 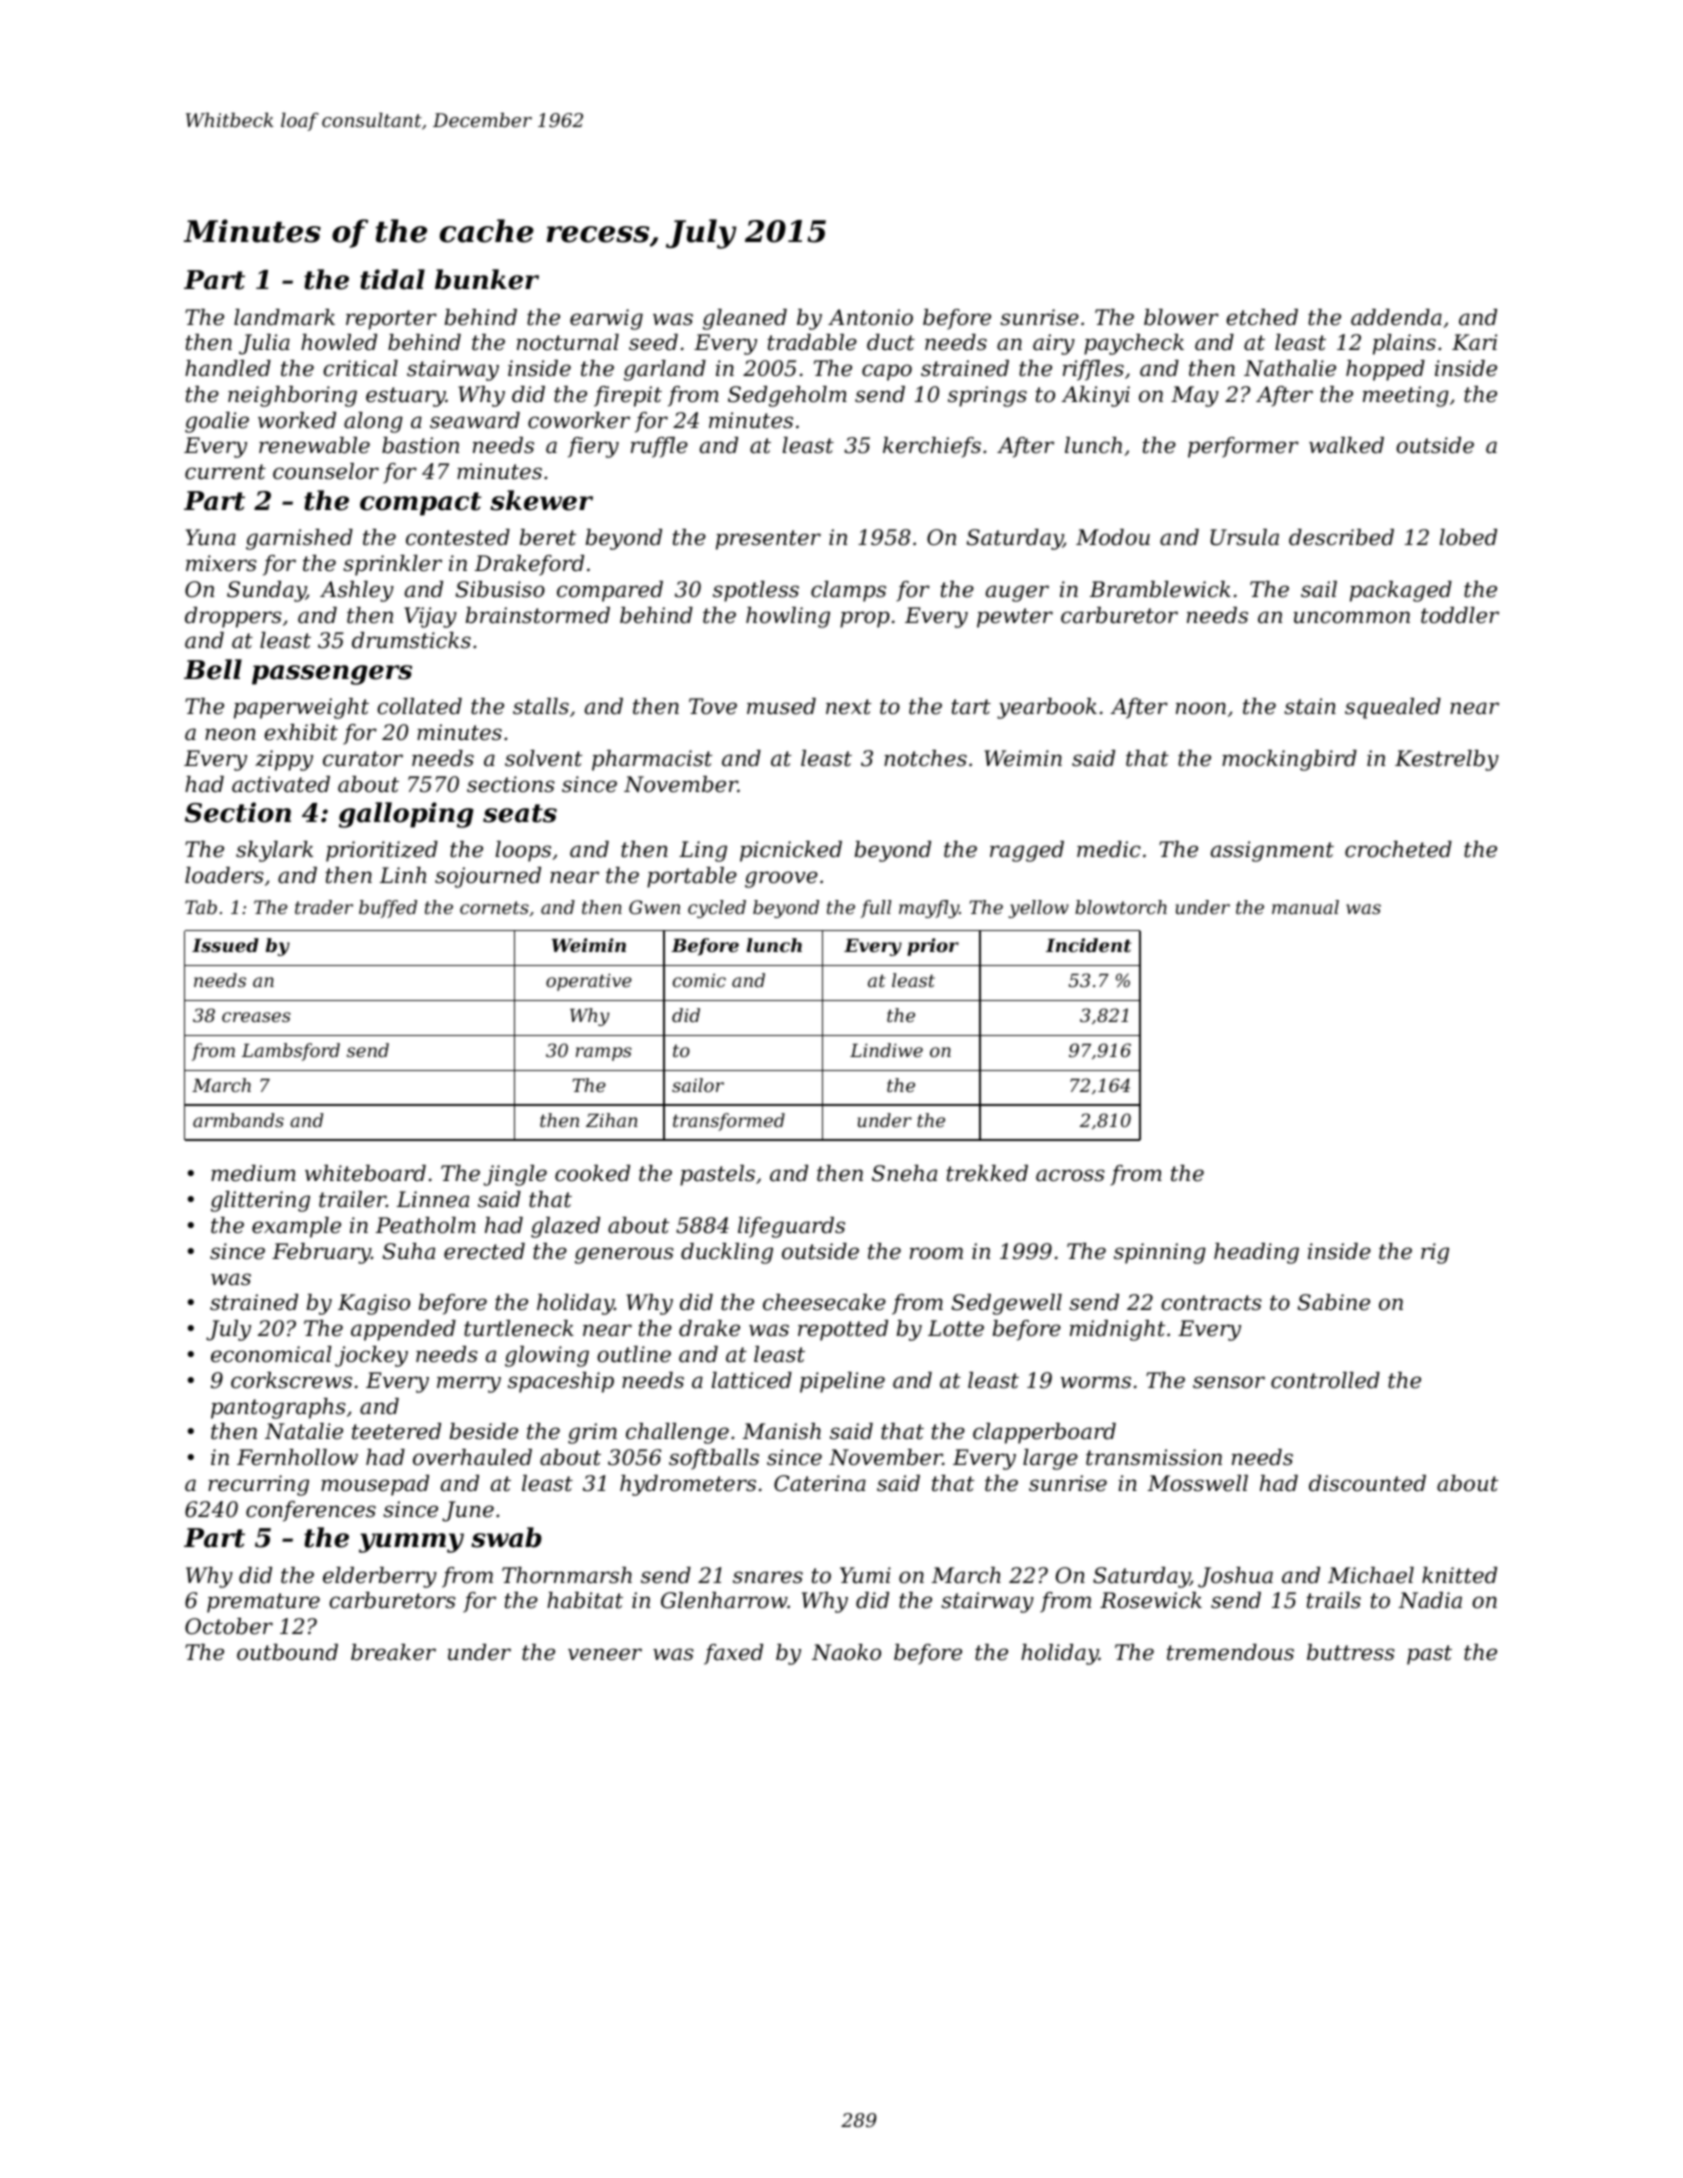 I want to click on collated, so click(x=419, y=706).
